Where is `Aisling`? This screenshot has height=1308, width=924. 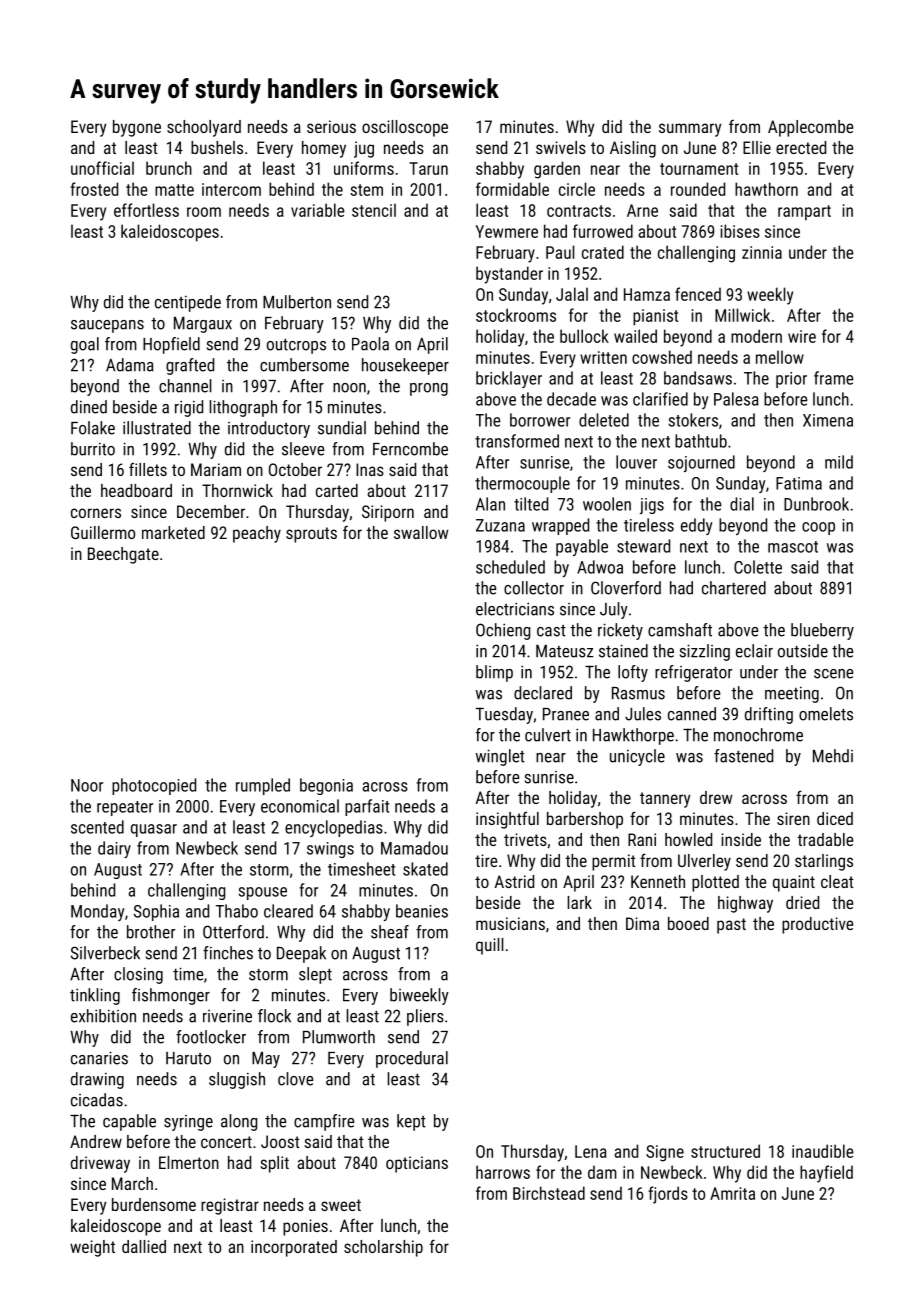 Aisling is located at coordinates (633, 149).
